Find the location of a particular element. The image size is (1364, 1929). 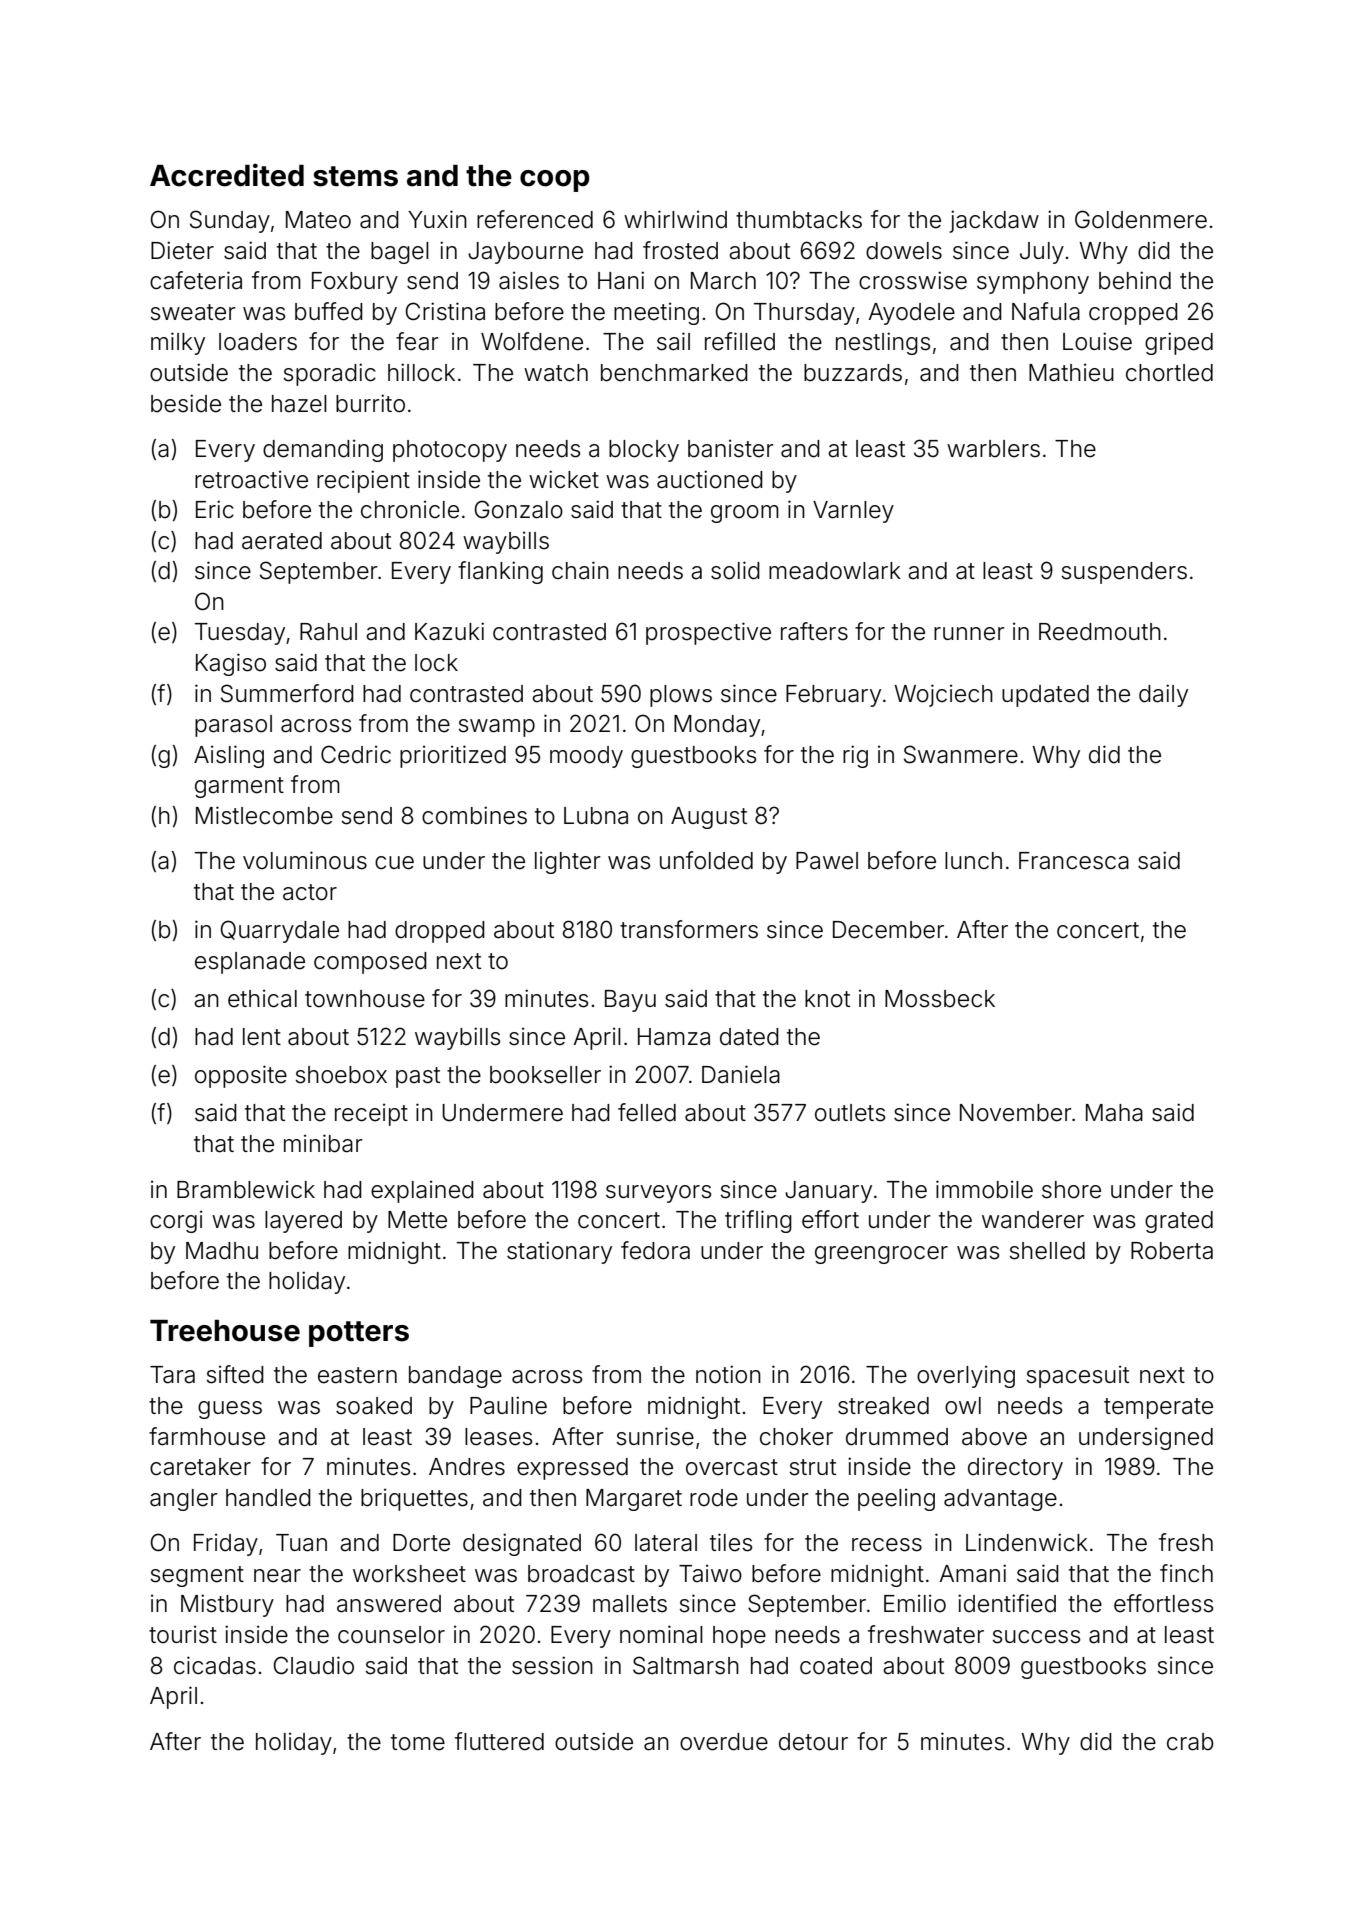

daily is located at coordinates (1163, 695).
